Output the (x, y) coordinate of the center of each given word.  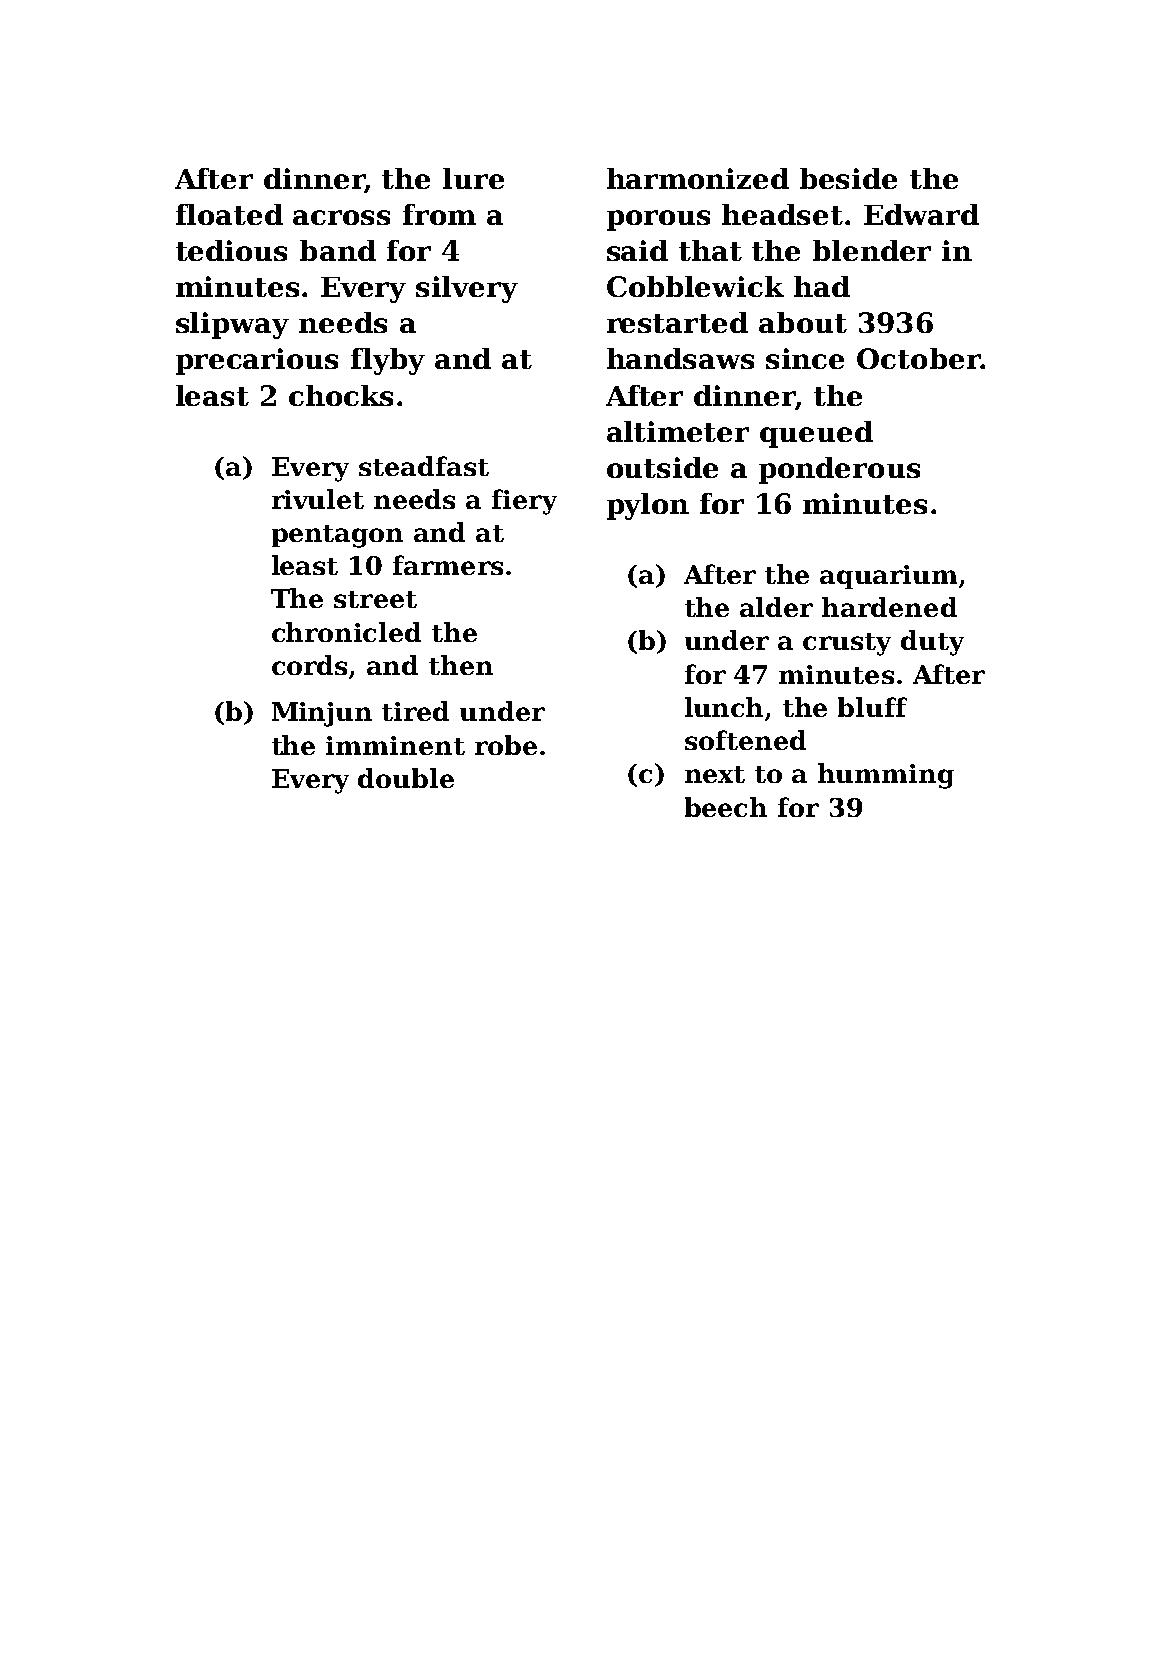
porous (658, 220)
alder (776, 607)
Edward (921, 214)
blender (872, 250)
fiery (524, 502)
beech (726, 807)
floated (229, 214)
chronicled (346, 632)
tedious (231, 250)
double (406, 778)
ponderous (839, 470)
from (439, 214)
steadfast (424, 466)
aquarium (888, 577)
